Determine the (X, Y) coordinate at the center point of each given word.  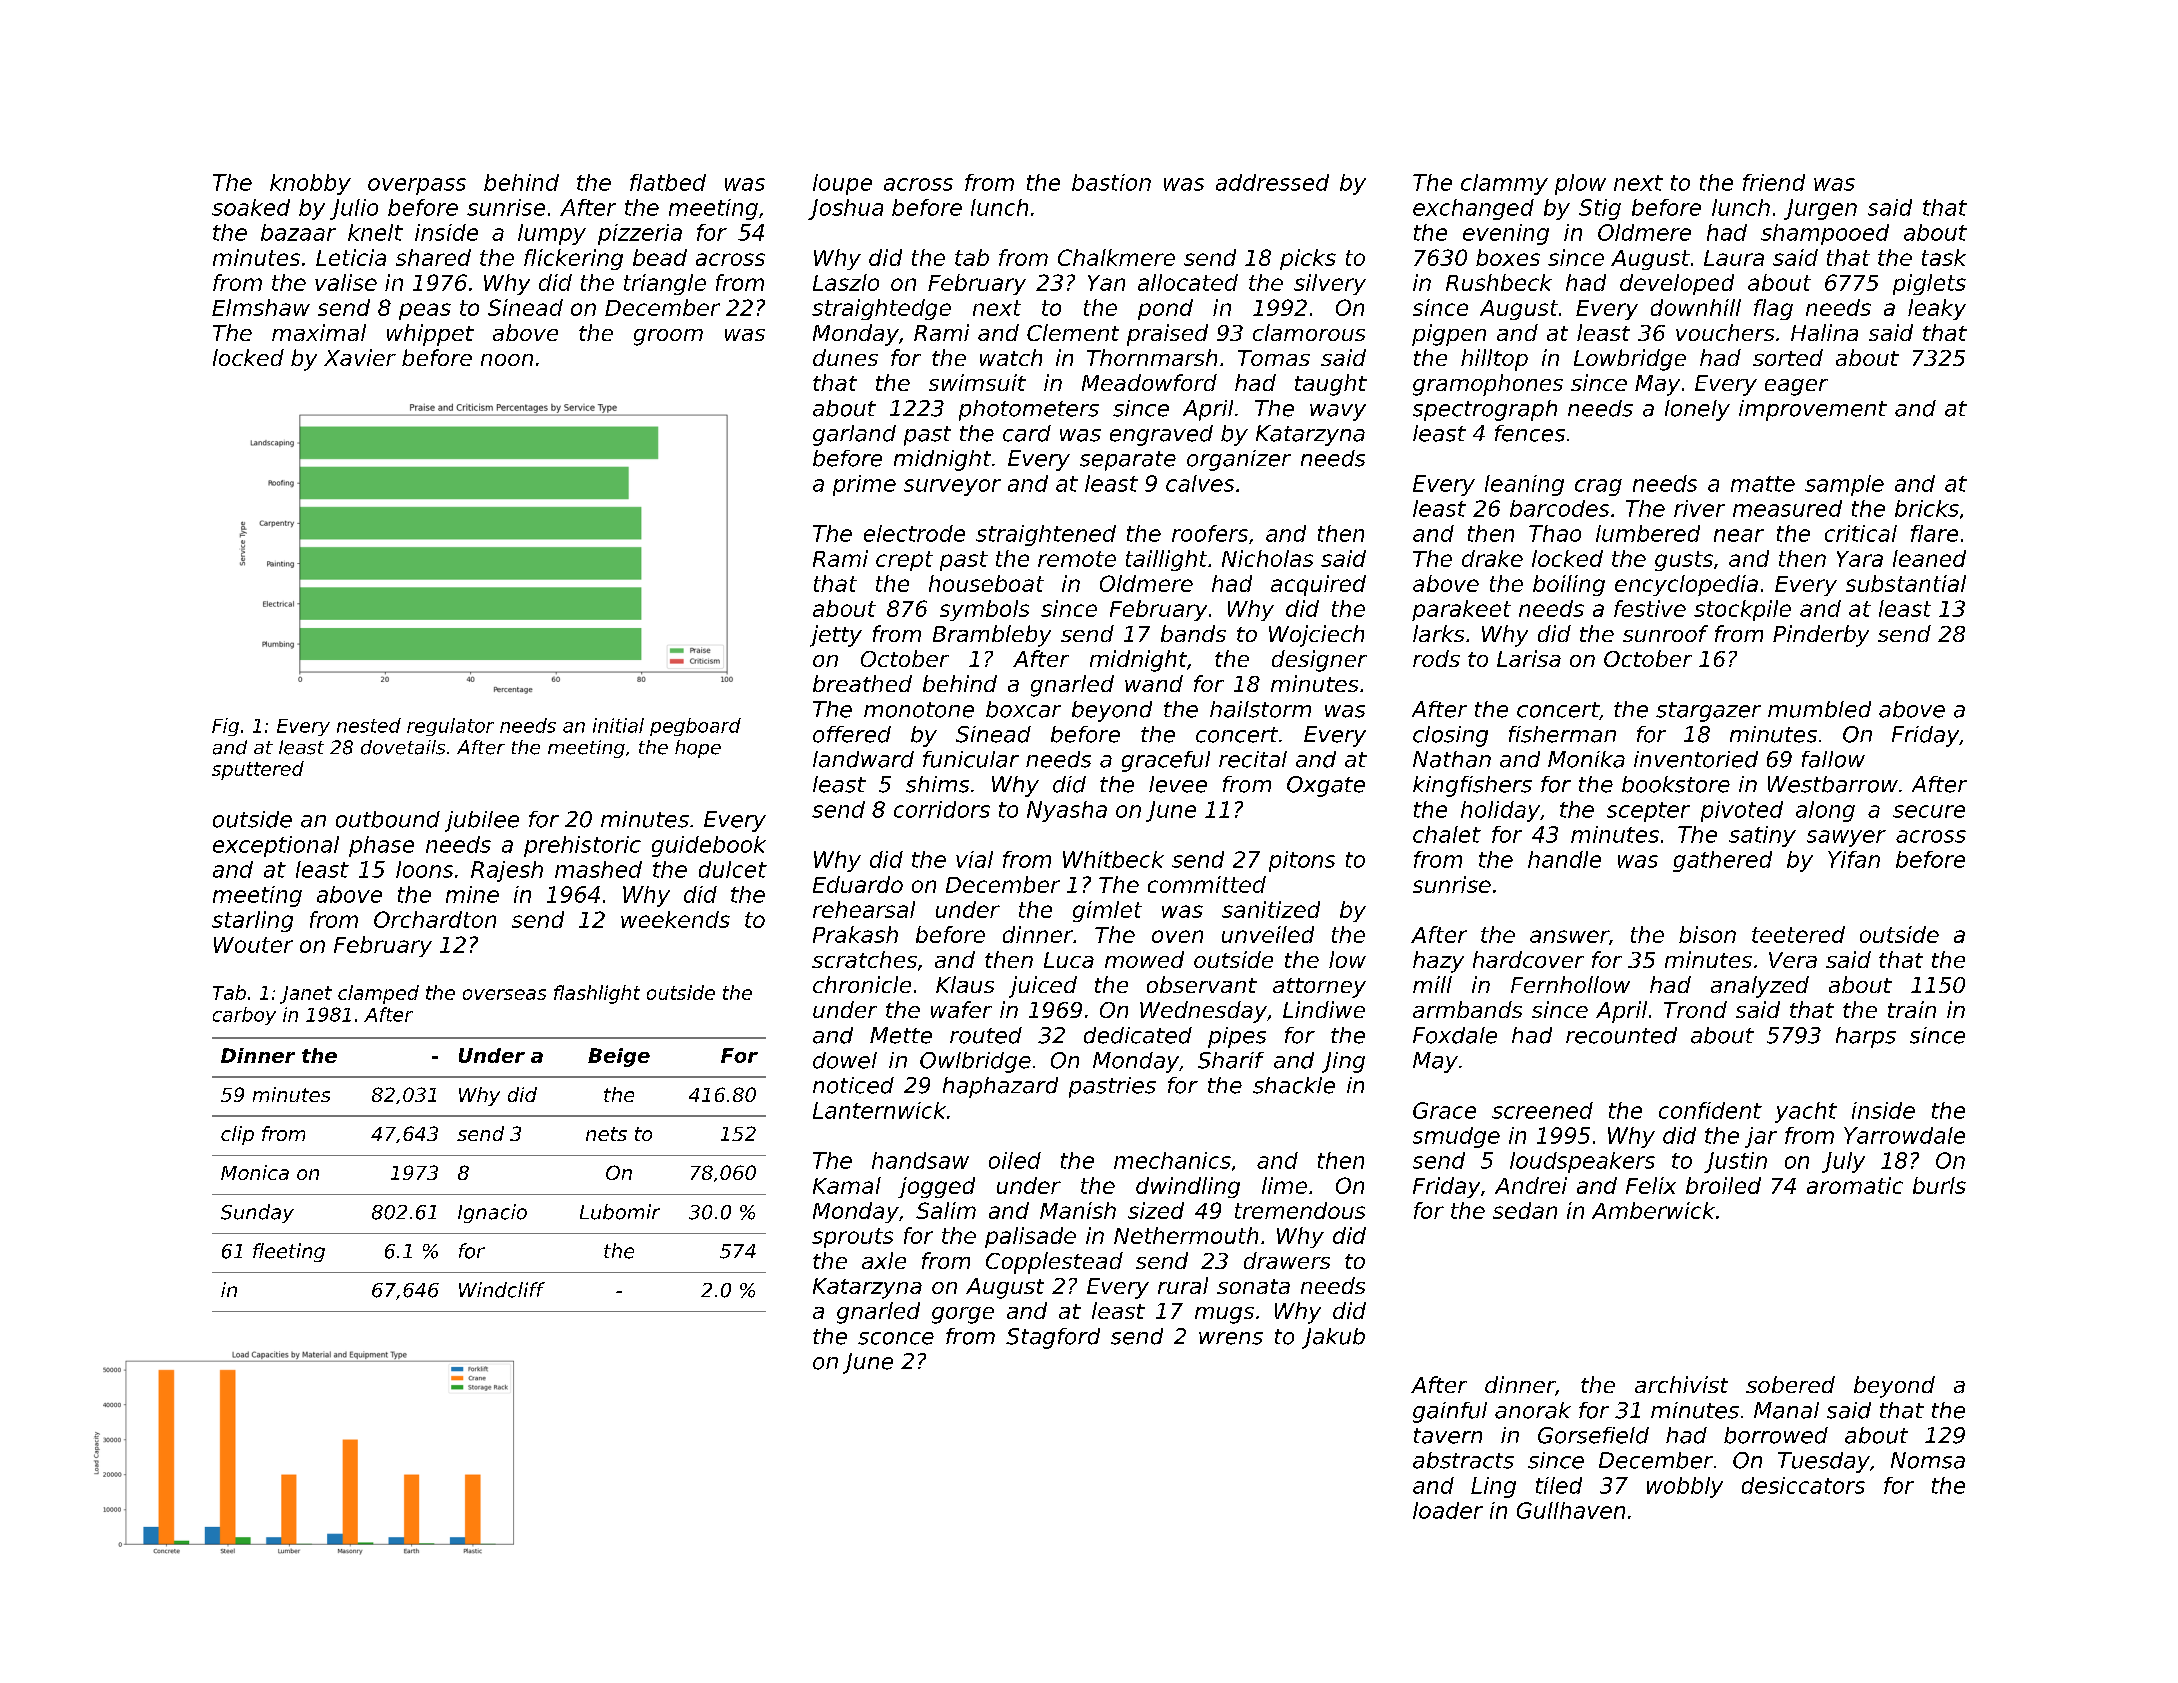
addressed (1272, 182)
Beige (619, 1057)
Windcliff (502, 1290)
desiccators (1803, 1485)
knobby (310, 184)
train (1912, 1009)
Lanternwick (879, 1110)
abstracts (1463, 1460)
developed (1677, 284)
